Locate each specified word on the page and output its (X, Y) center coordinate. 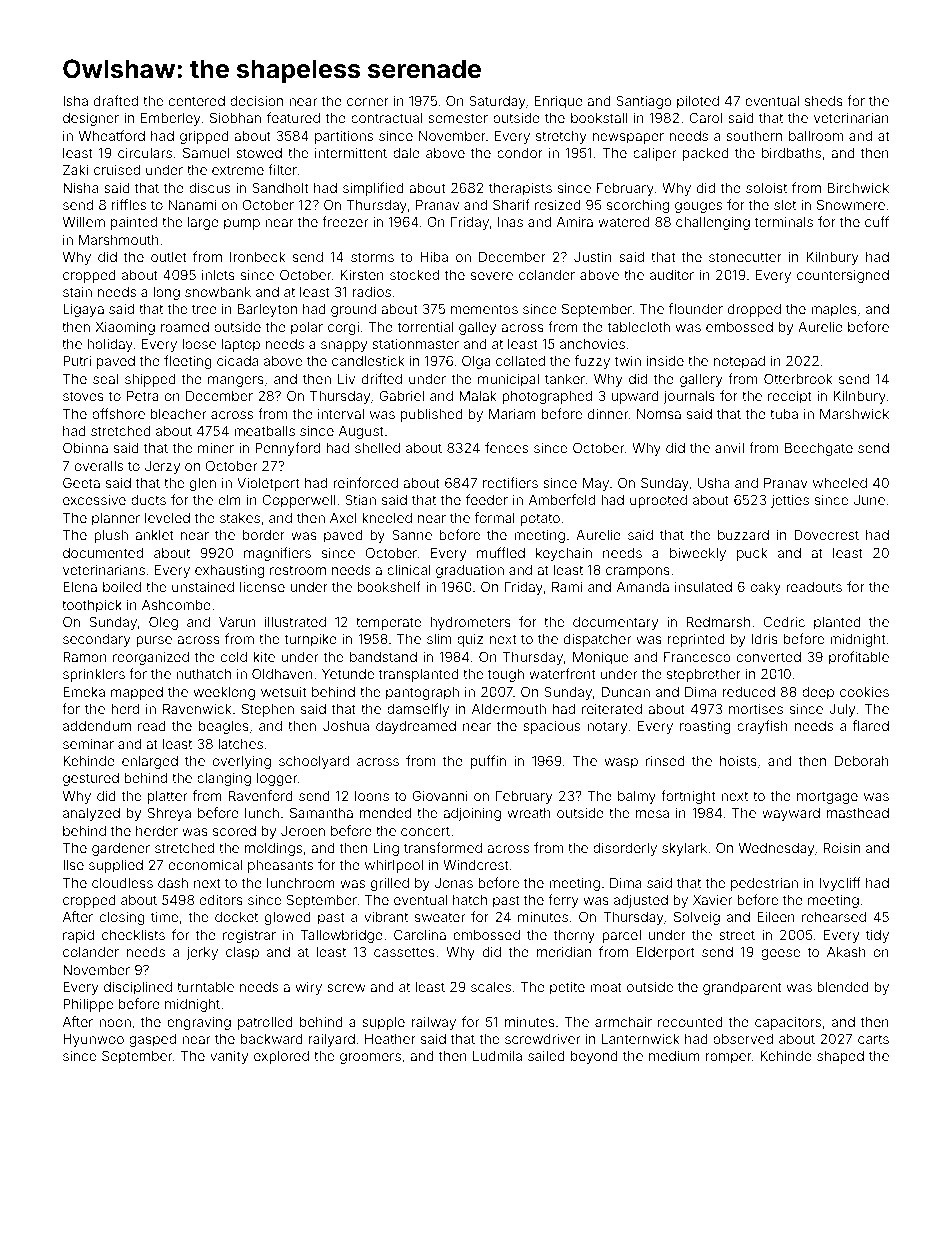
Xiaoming (125, 328)
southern (754, 136)
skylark (684, 849)
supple (383, 1023)
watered (624, 222)
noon (115, 1023)
